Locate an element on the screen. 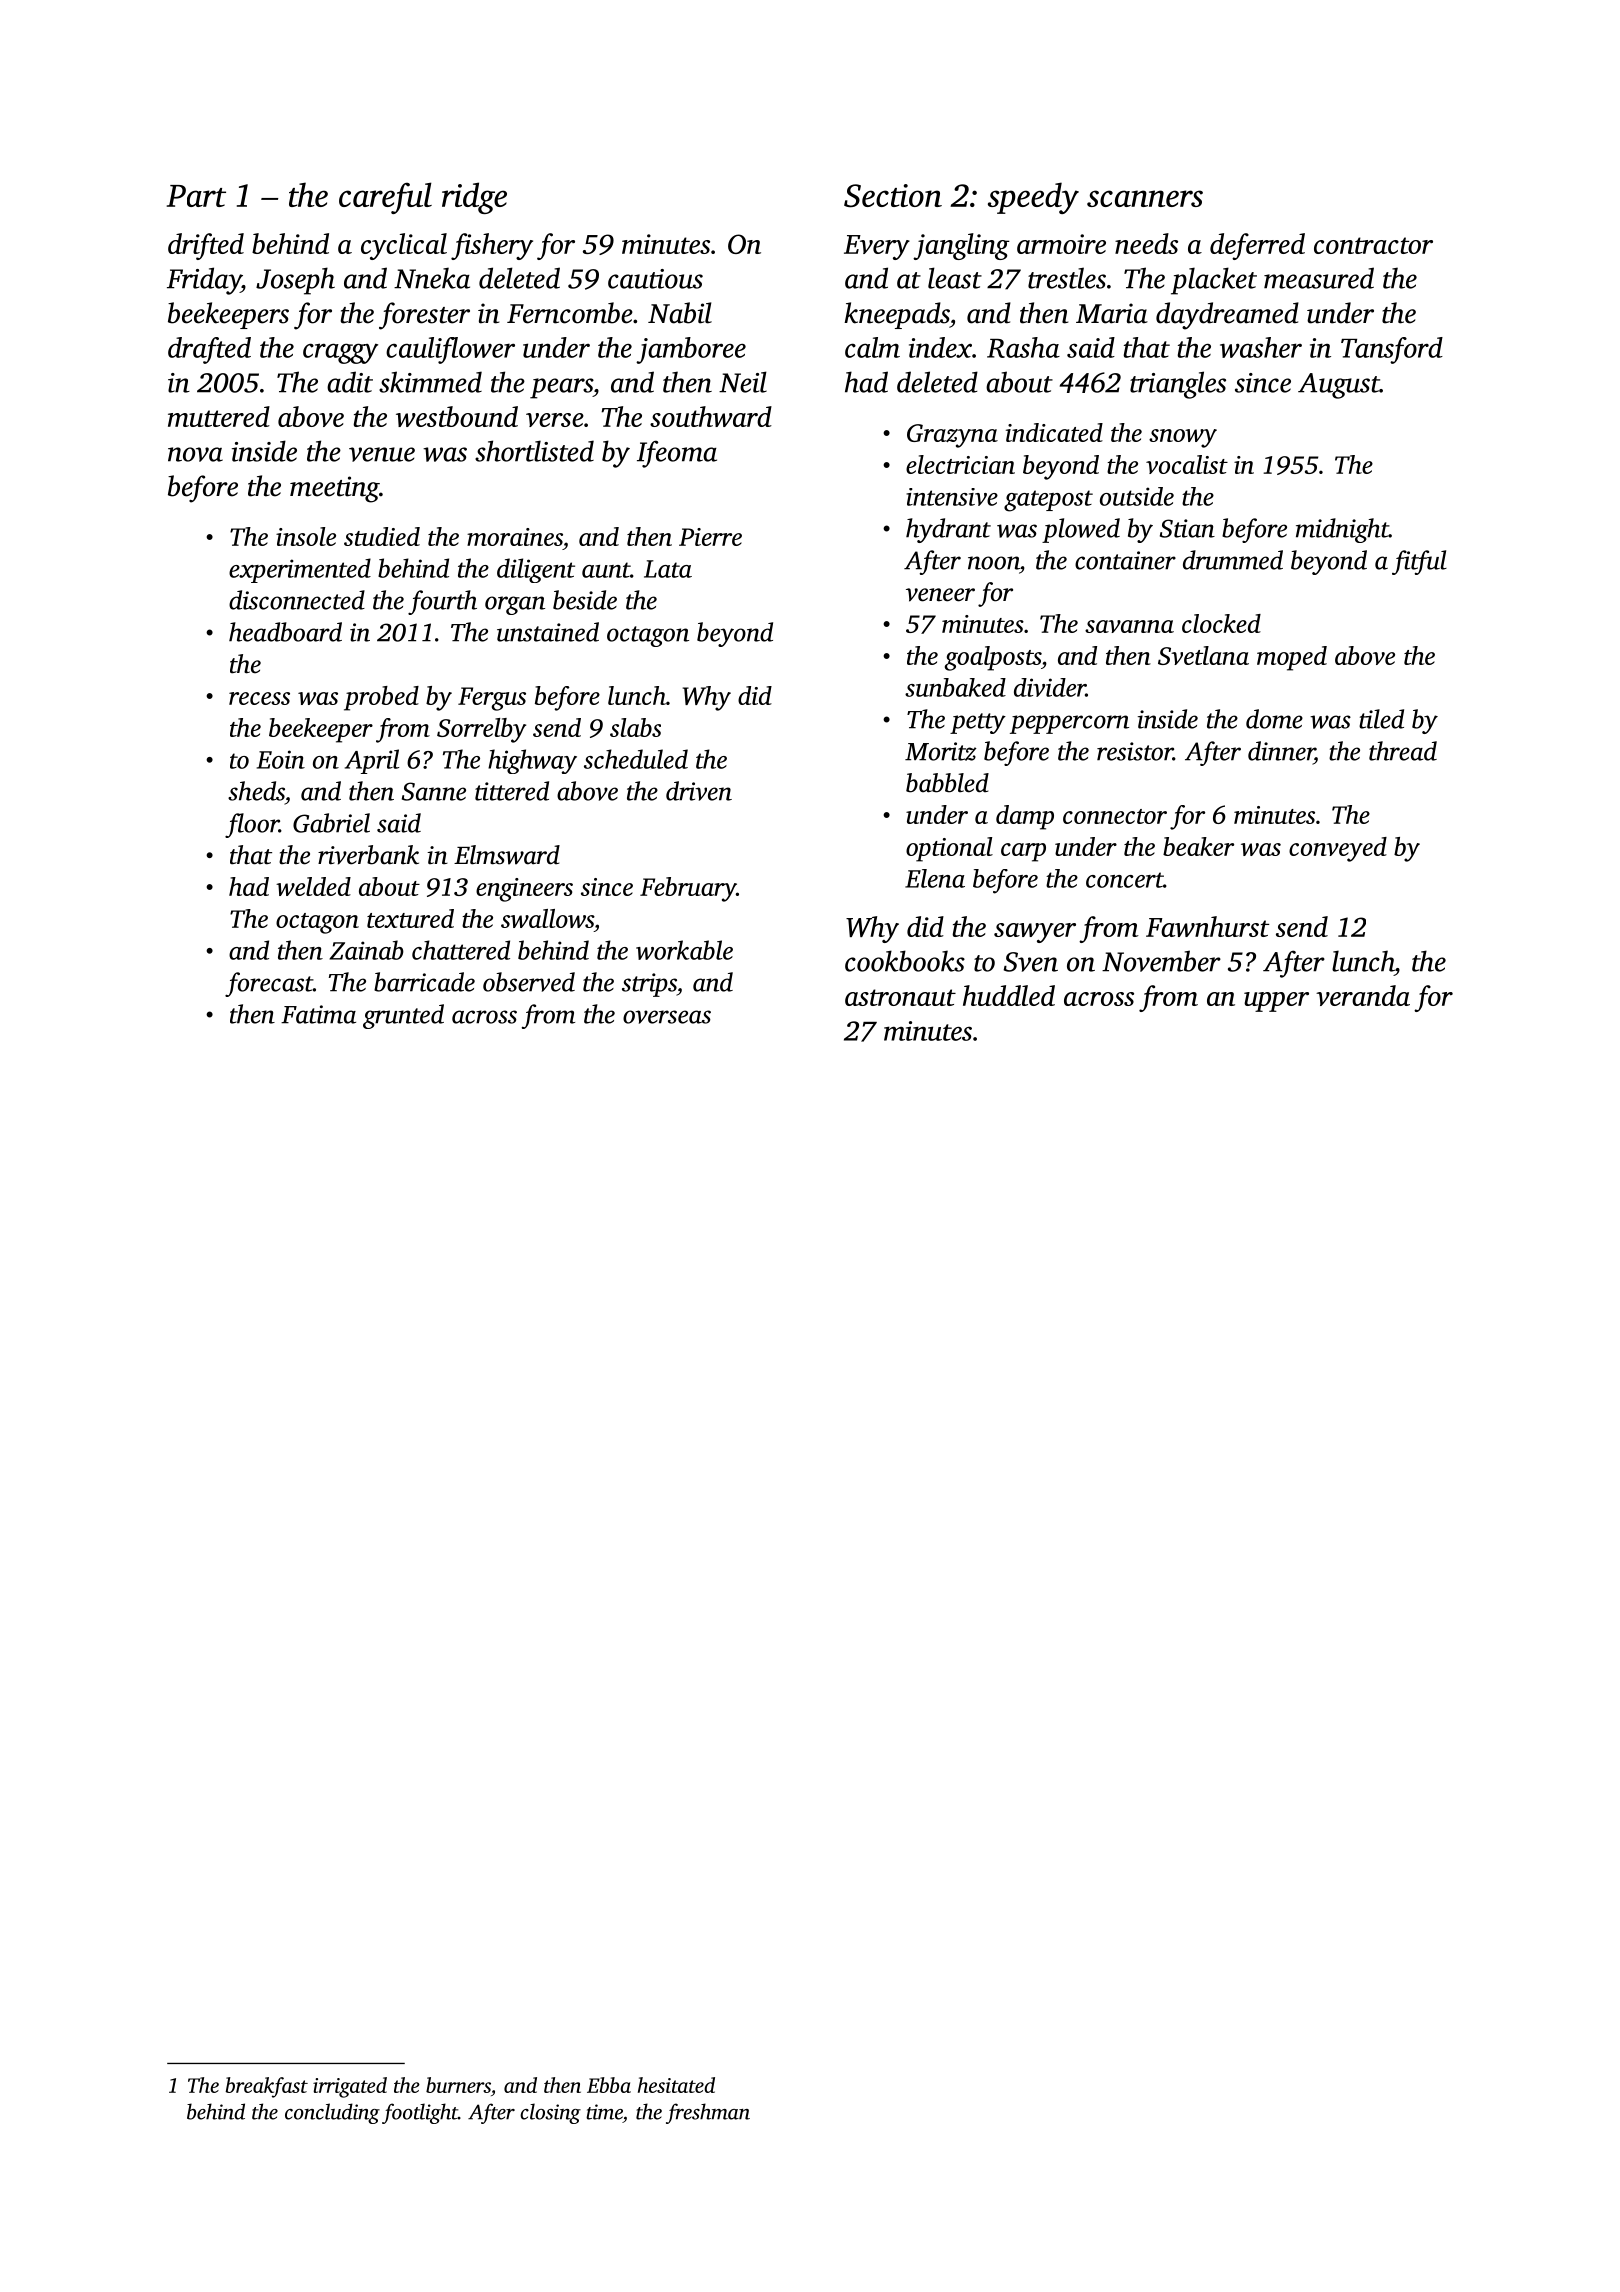 Image resolution: width=1620 pixels, height=2292 pixels. strips is located at coordinates (649, 985).
